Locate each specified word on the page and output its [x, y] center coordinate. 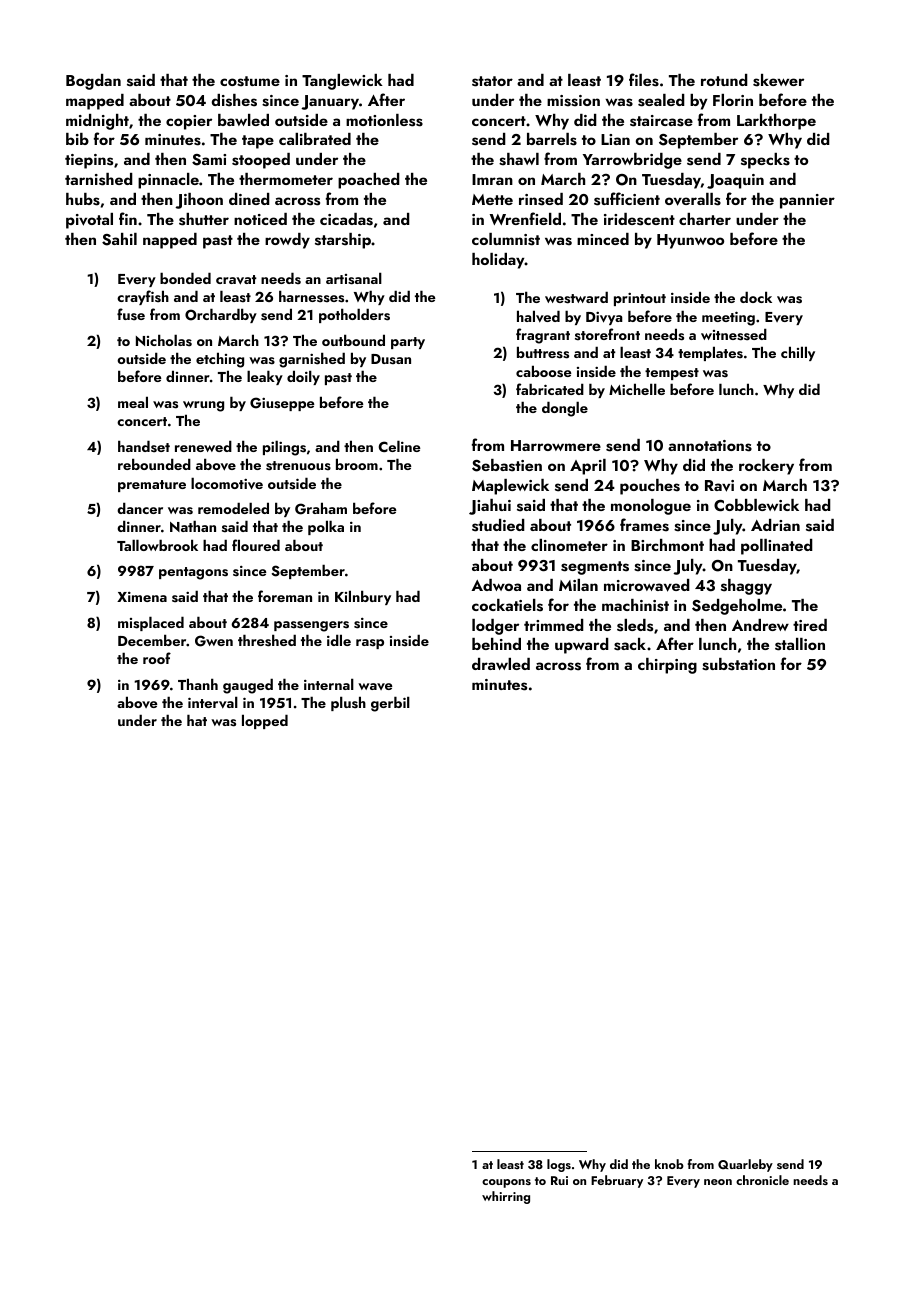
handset [144, 446]
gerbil [390, 704]
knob [669, 1164]
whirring [506, 1197]
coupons [506, 1183]
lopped [265, 721]
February [617, 1181]
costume [250, 81]
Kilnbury [363, 597]
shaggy [746, 587]
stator [492, 81]
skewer [778, 80]
